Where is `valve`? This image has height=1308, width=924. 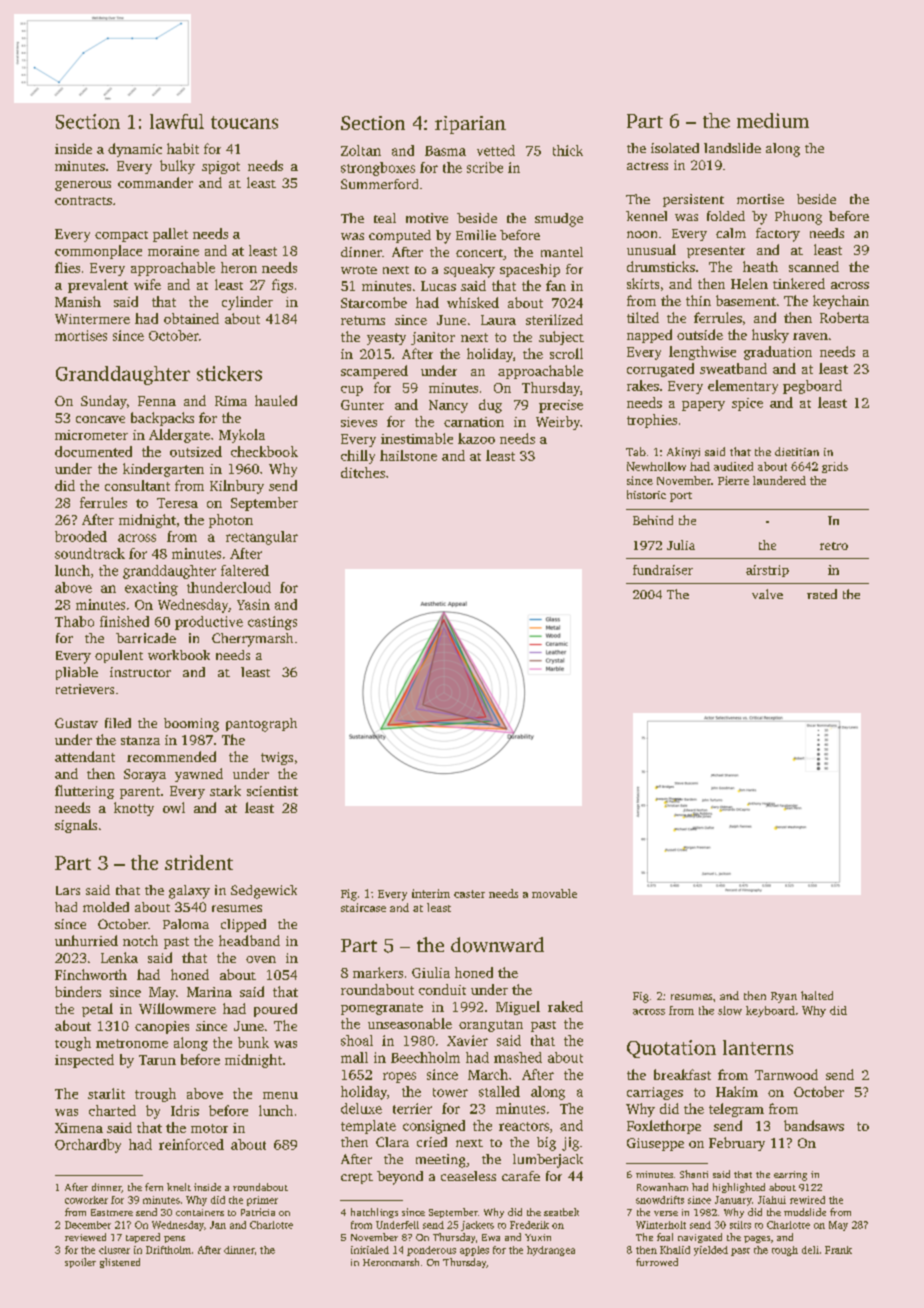 valve is located at coordinates (767, 594).
